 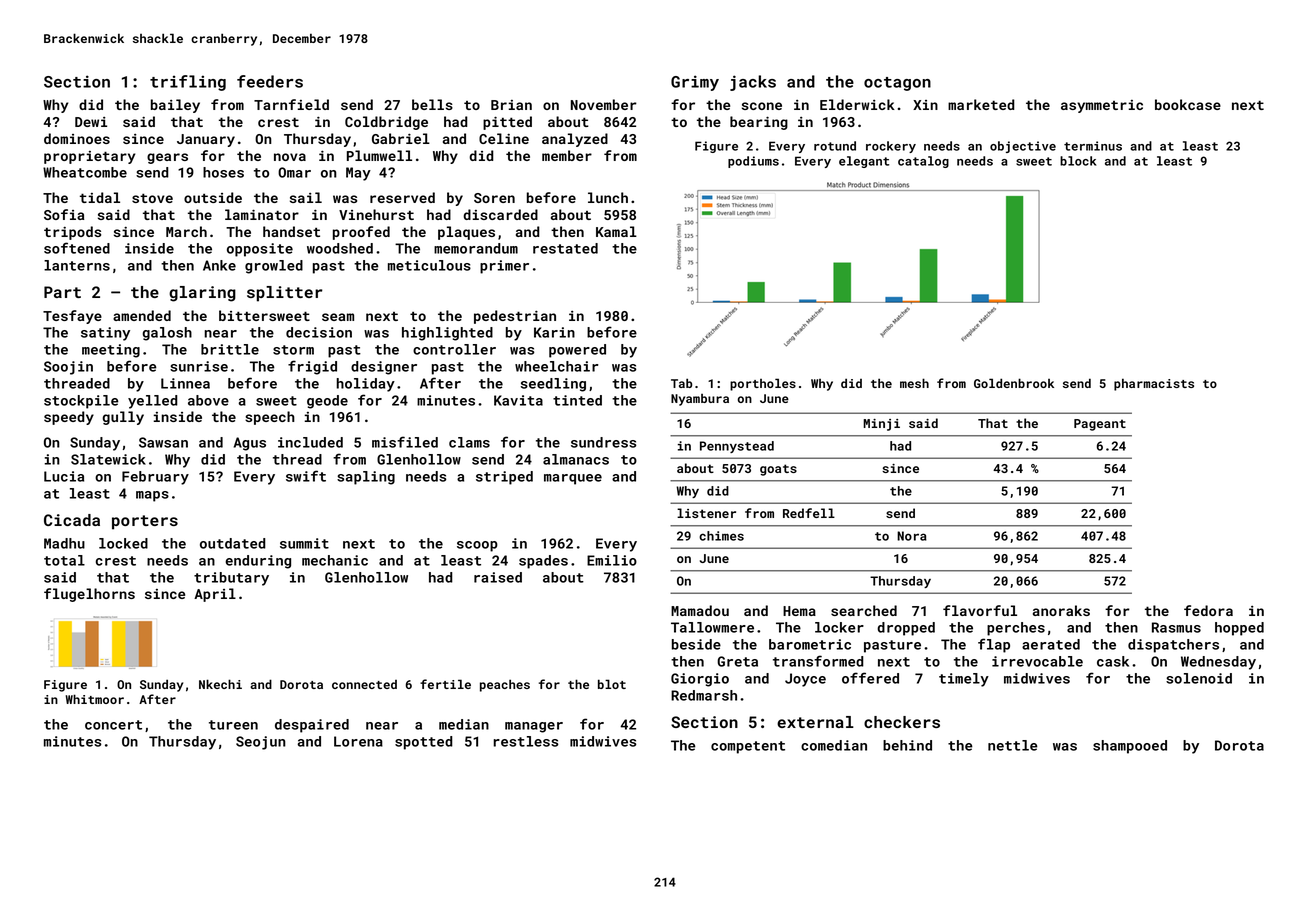 What do you see at coordinates (208, 400) in the image?
I see `above` at bounding box center [208, 400].
